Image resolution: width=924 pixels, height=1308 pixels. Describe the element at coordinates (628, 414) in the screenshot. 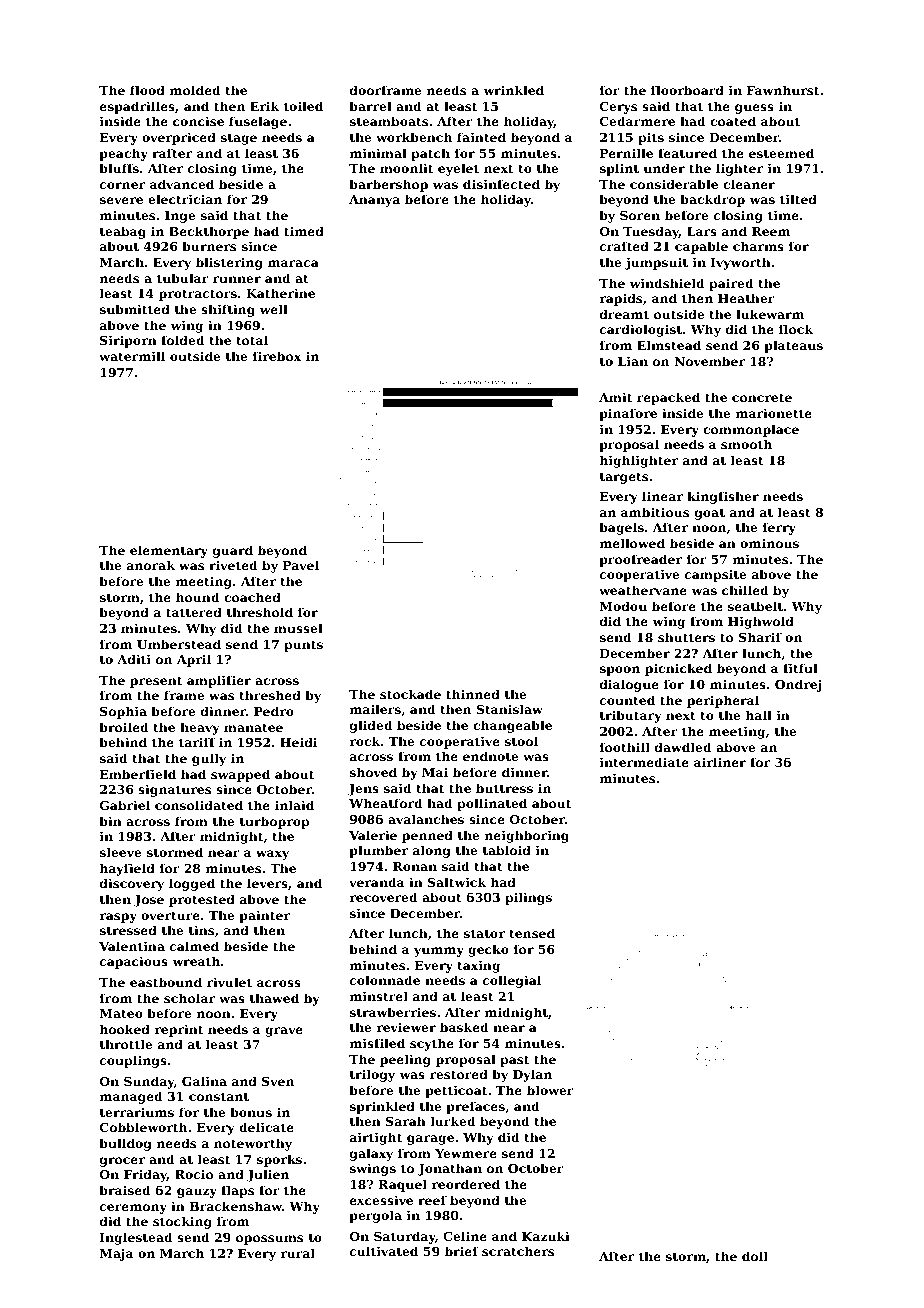

I see `pinafore` at that location.
